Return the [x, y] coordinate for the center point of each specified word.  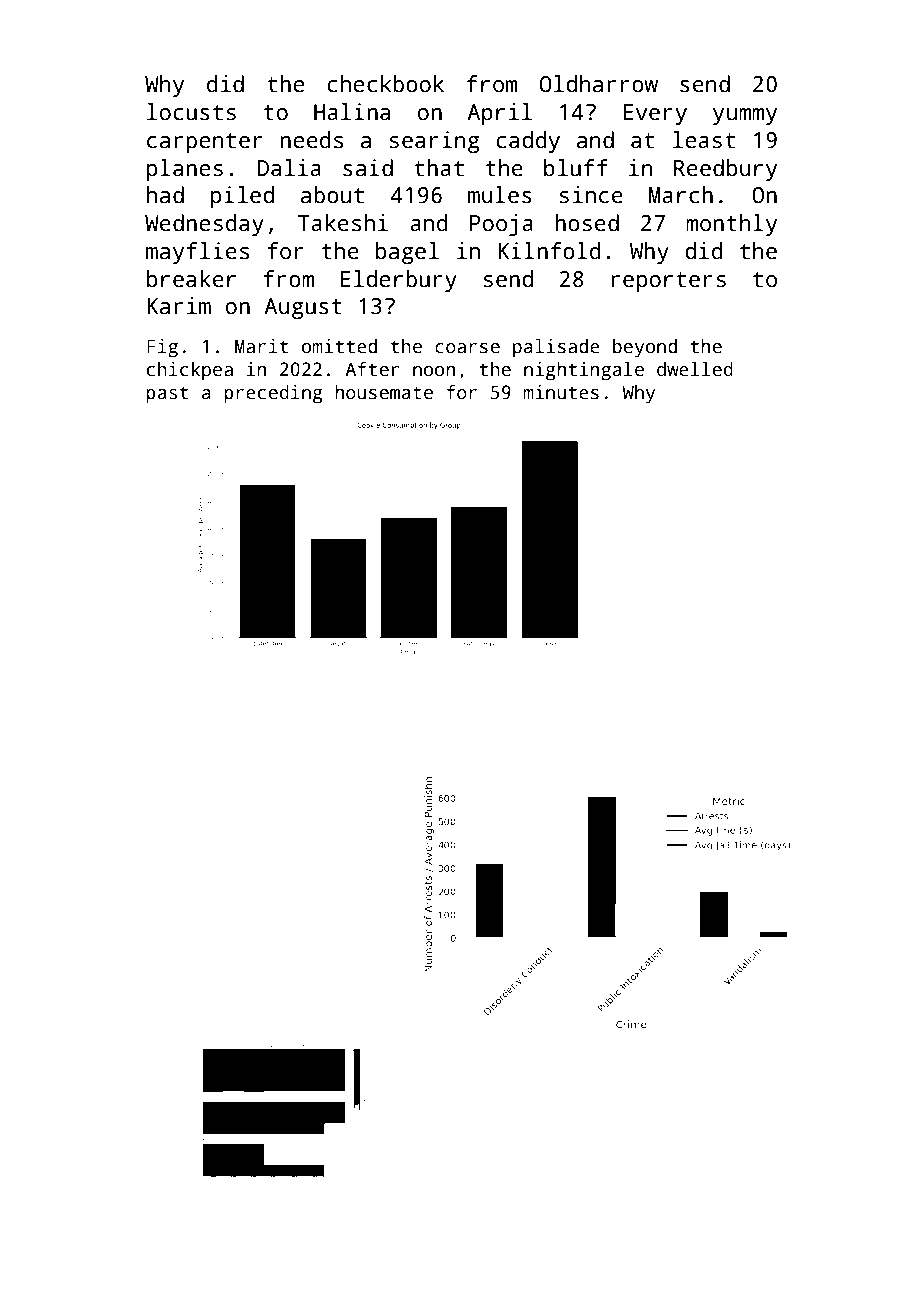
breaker [191, 279]
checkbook [386, 84]
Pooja [501, 225]
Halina [352, 112]
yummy [745, 116]
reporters [668, 282]
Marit [261, 346]
